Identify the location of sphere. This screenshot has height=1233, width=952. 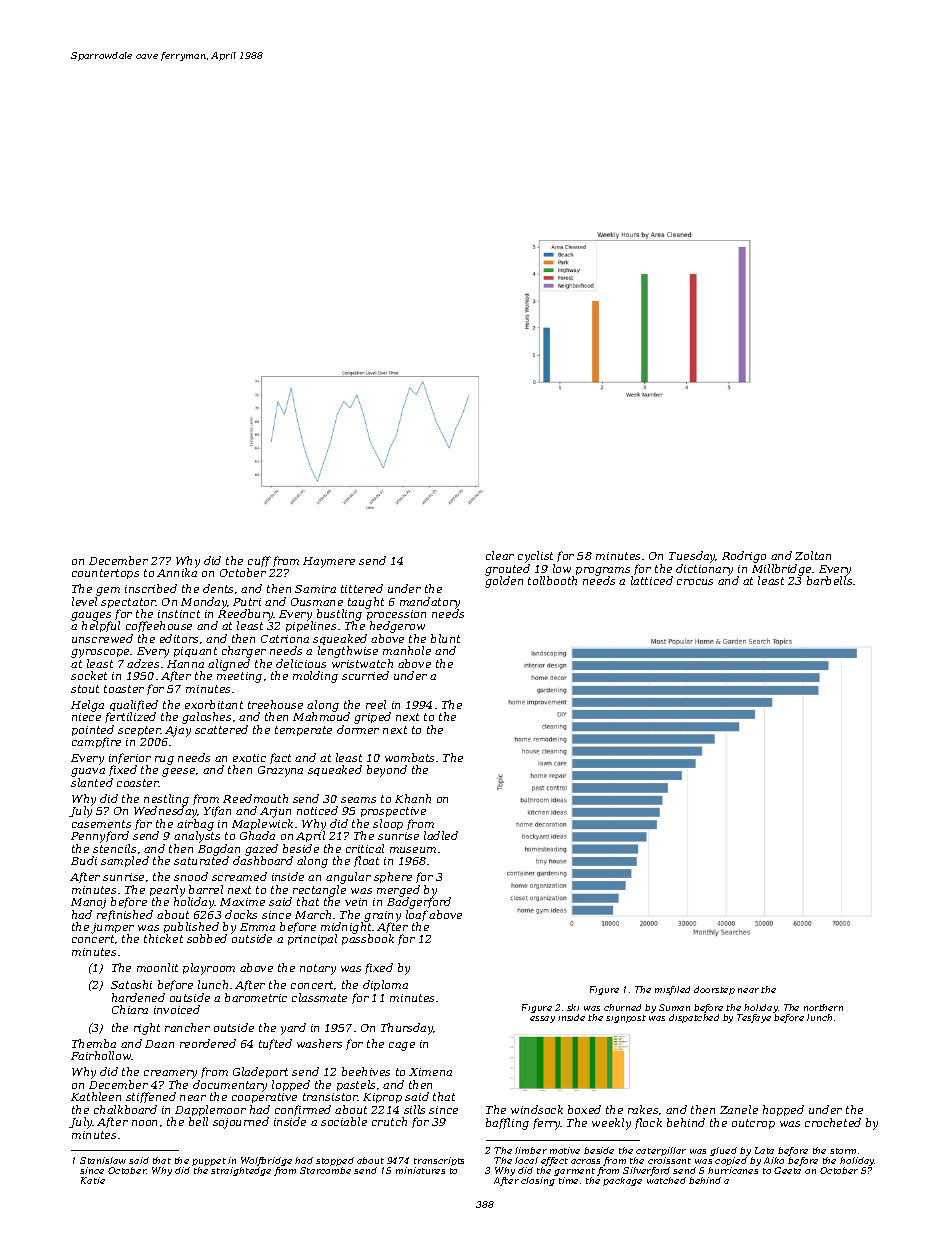
(393, 877).
